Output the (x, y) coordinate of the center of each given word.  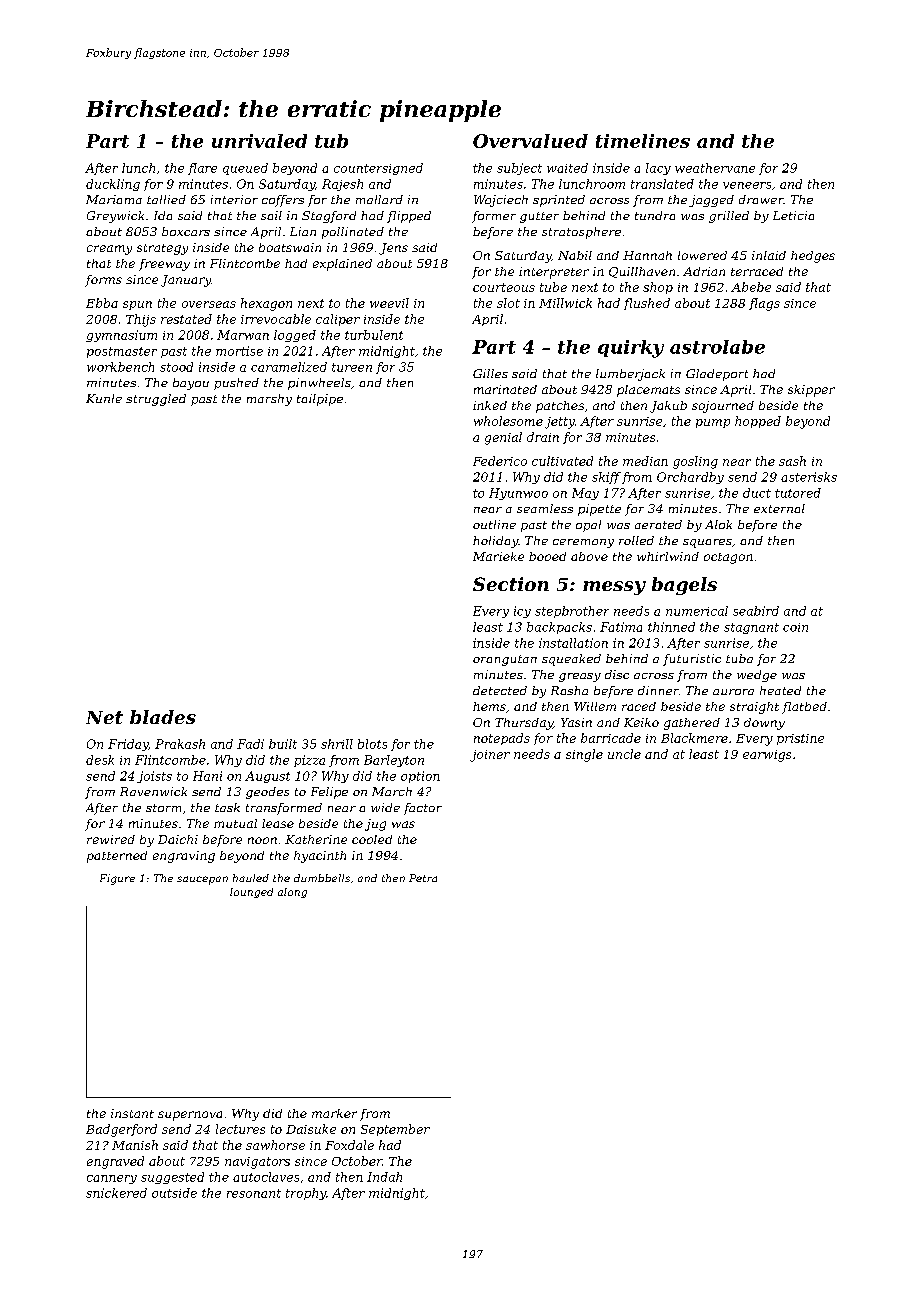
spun (137, 305)
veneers (747, 185)
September (395, 1130)
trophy (306, 1194)
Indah (384, 1177)
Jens (393, 249)
